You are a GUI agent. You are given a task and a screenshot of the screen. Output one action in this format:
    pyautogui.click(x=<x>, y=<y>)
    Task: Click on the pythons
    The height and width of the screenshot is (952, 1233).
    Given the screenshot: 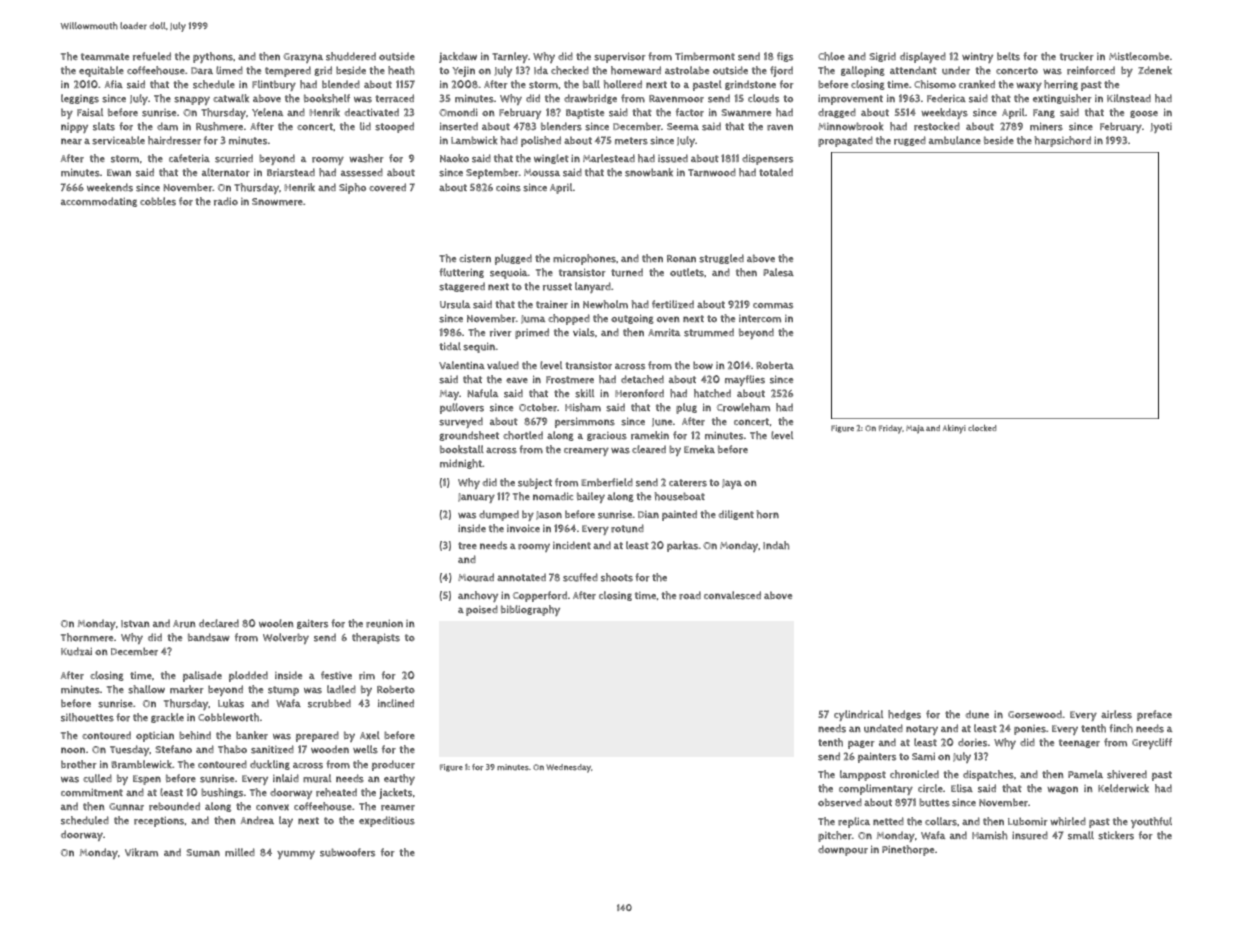 What is the action you would take?
    pyautogui.click(x=213, y=57)
